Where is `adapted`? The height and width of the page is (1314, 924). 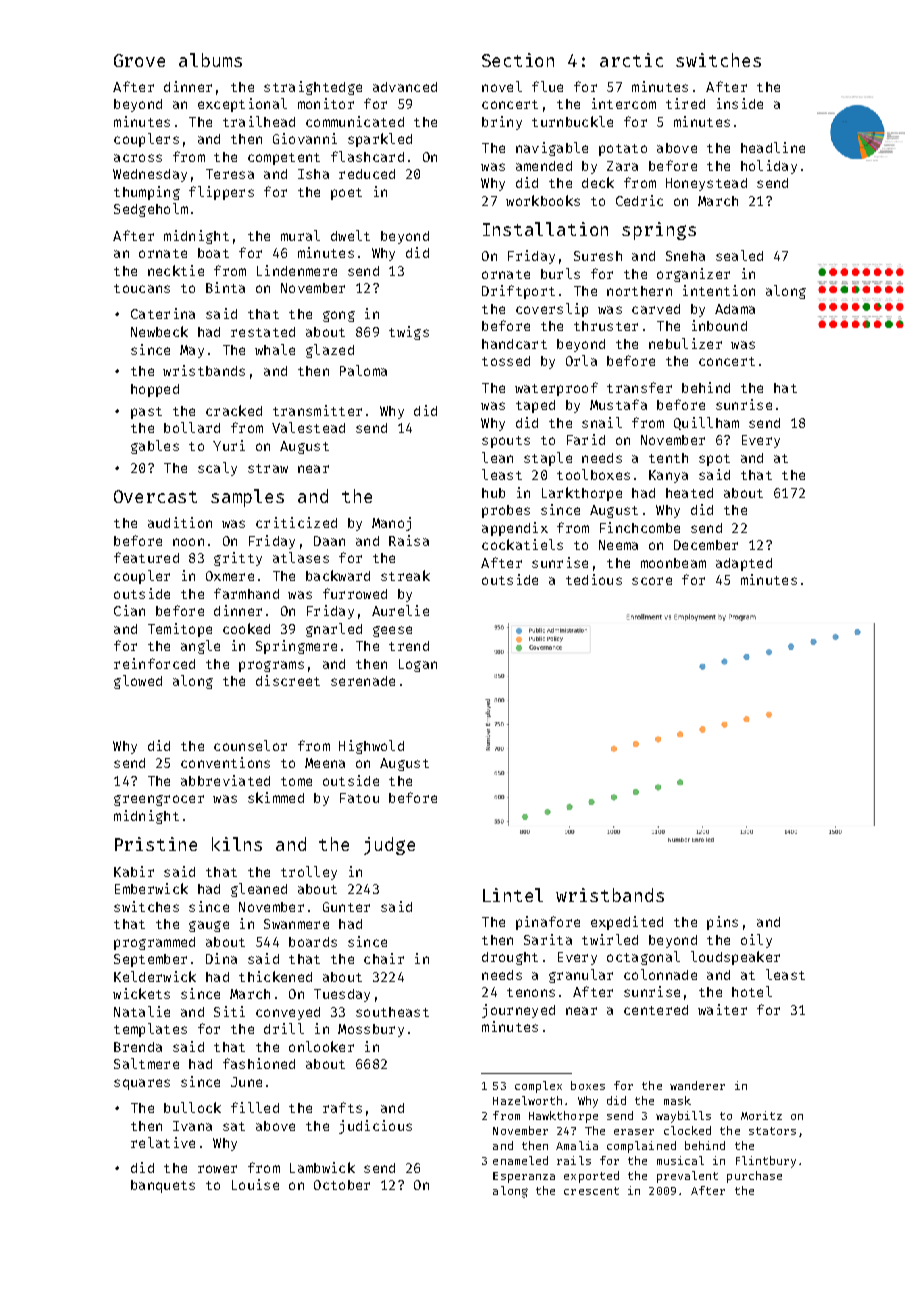
adapted is located at coordinates (744, 564).
